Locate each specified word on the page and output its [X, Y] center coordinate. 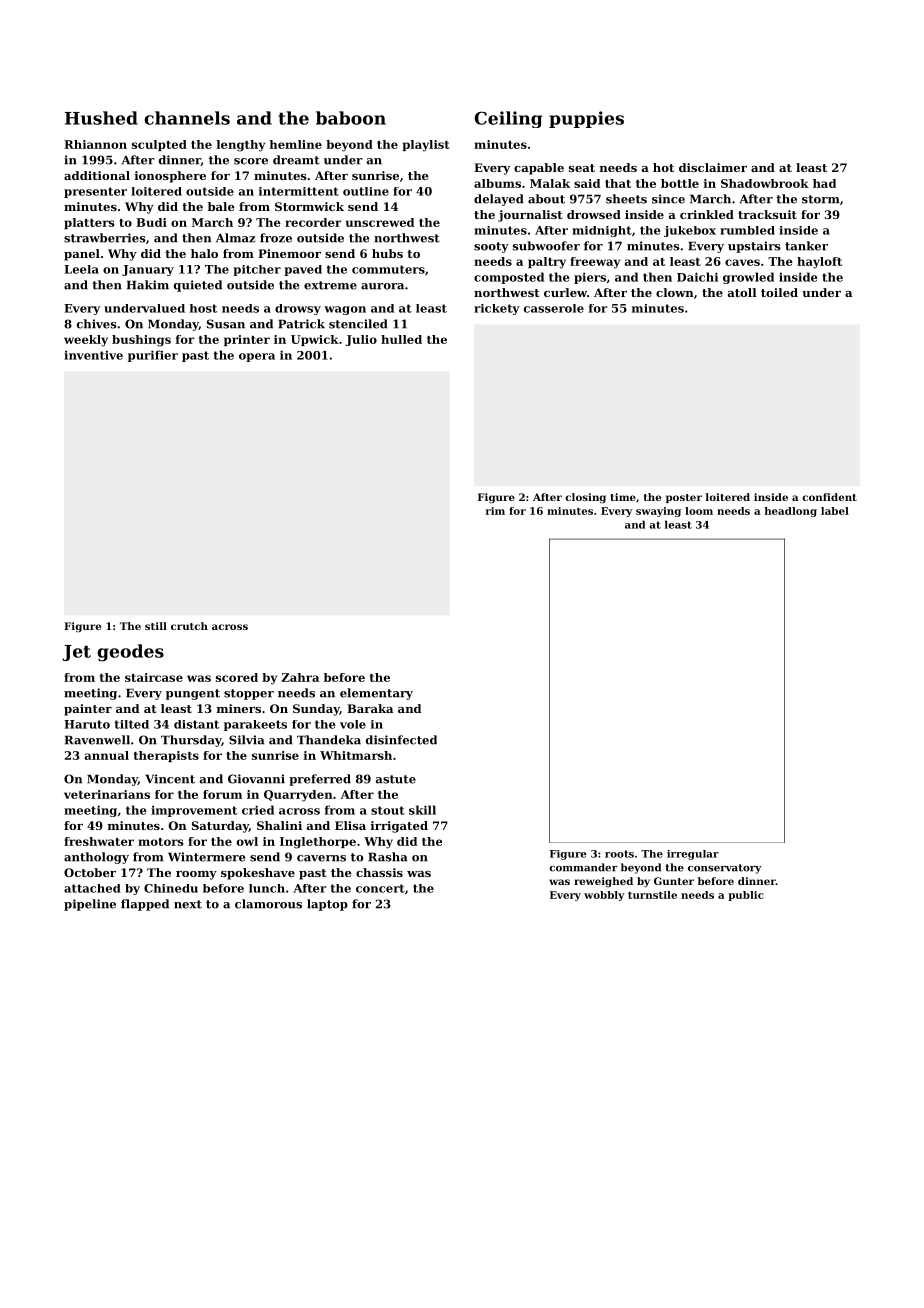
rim [495, 511]
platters [89, 223]
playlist [426, 146]
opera [257, 357]
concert [380, 888]
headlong [791, 512]
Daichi [697, 277]
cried [258, 810]
